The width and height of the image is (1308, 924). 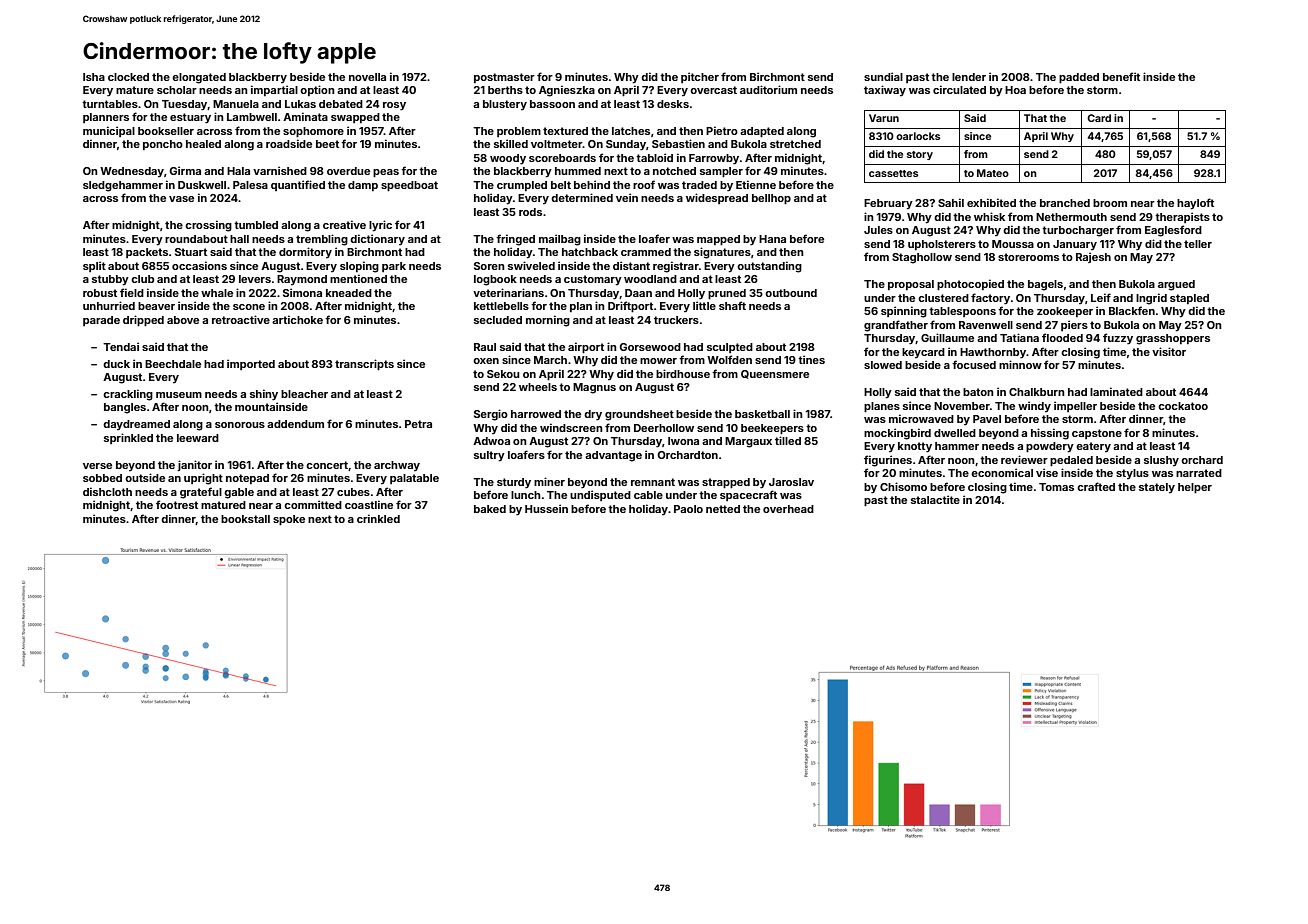 What do you see at coordinates (358, 278) in the image?
I see `mentioned` at bounding box center [358, 278].
